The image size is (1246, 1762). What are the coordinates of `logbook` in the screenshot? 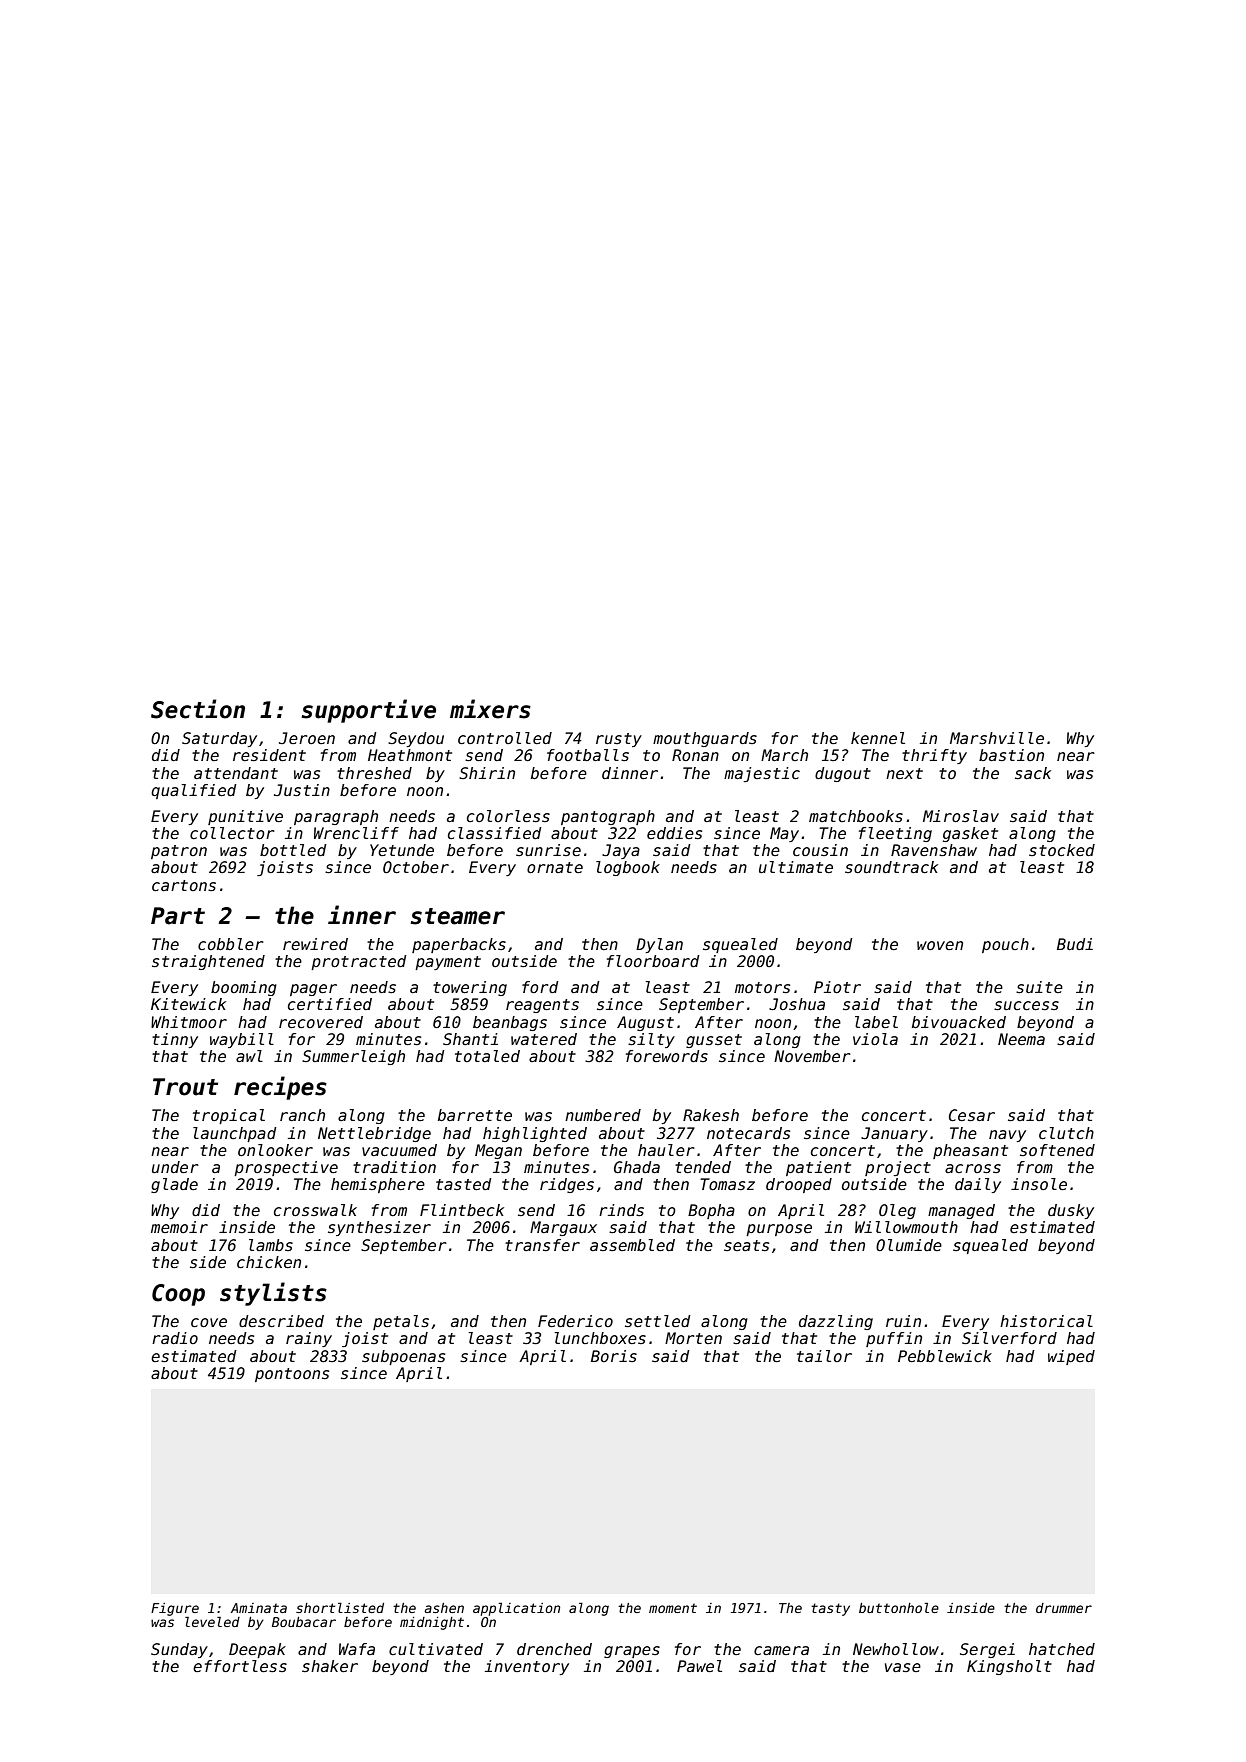 It's located at (628, 868).
